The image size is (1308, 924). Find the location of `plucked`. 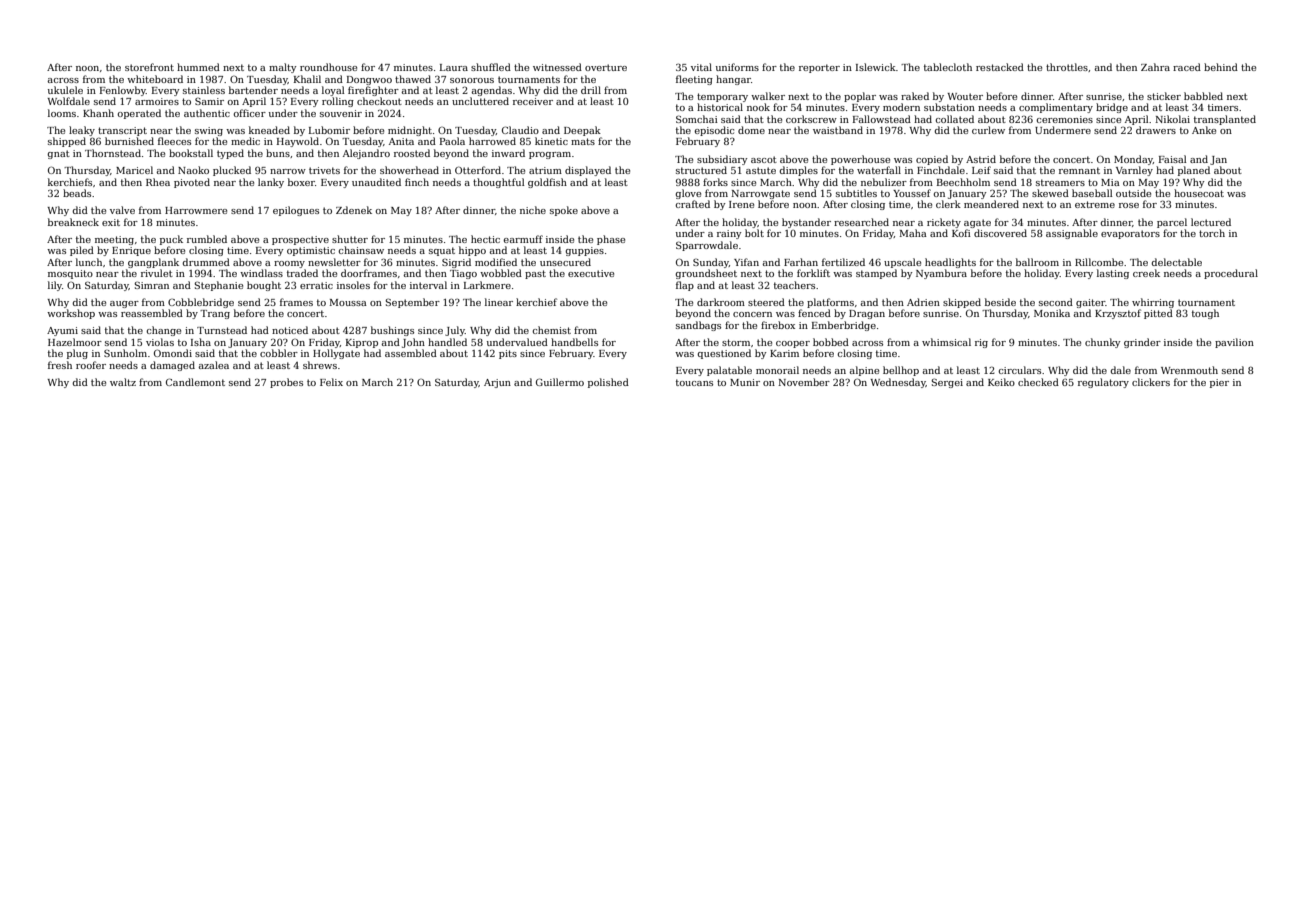

plucked is located at coordinates (232, 171).
